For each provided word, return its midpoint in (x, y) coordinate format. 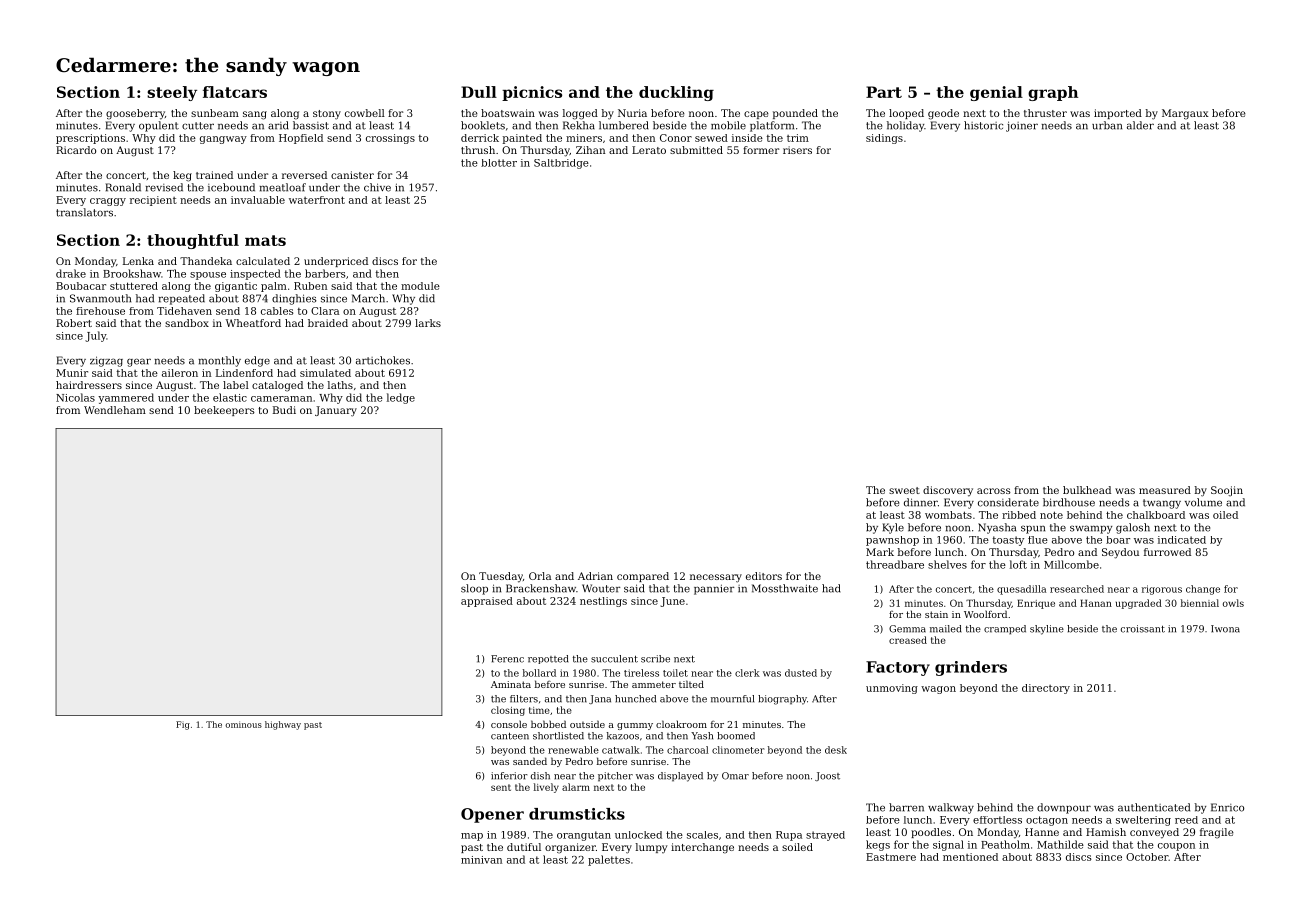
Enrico (1227, 807)
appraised (487, 602)
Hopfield (301, 139)
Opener (492, 815)
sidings (884, 139)
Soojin (1227, 491)
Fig (183, 725)
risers (797, 150)
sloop (474, 589)
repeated (182, 299)
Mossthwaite (785, 588)
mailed (946, 629)
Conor (676, 138)
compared (643, 577)
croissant (1143, 629)
